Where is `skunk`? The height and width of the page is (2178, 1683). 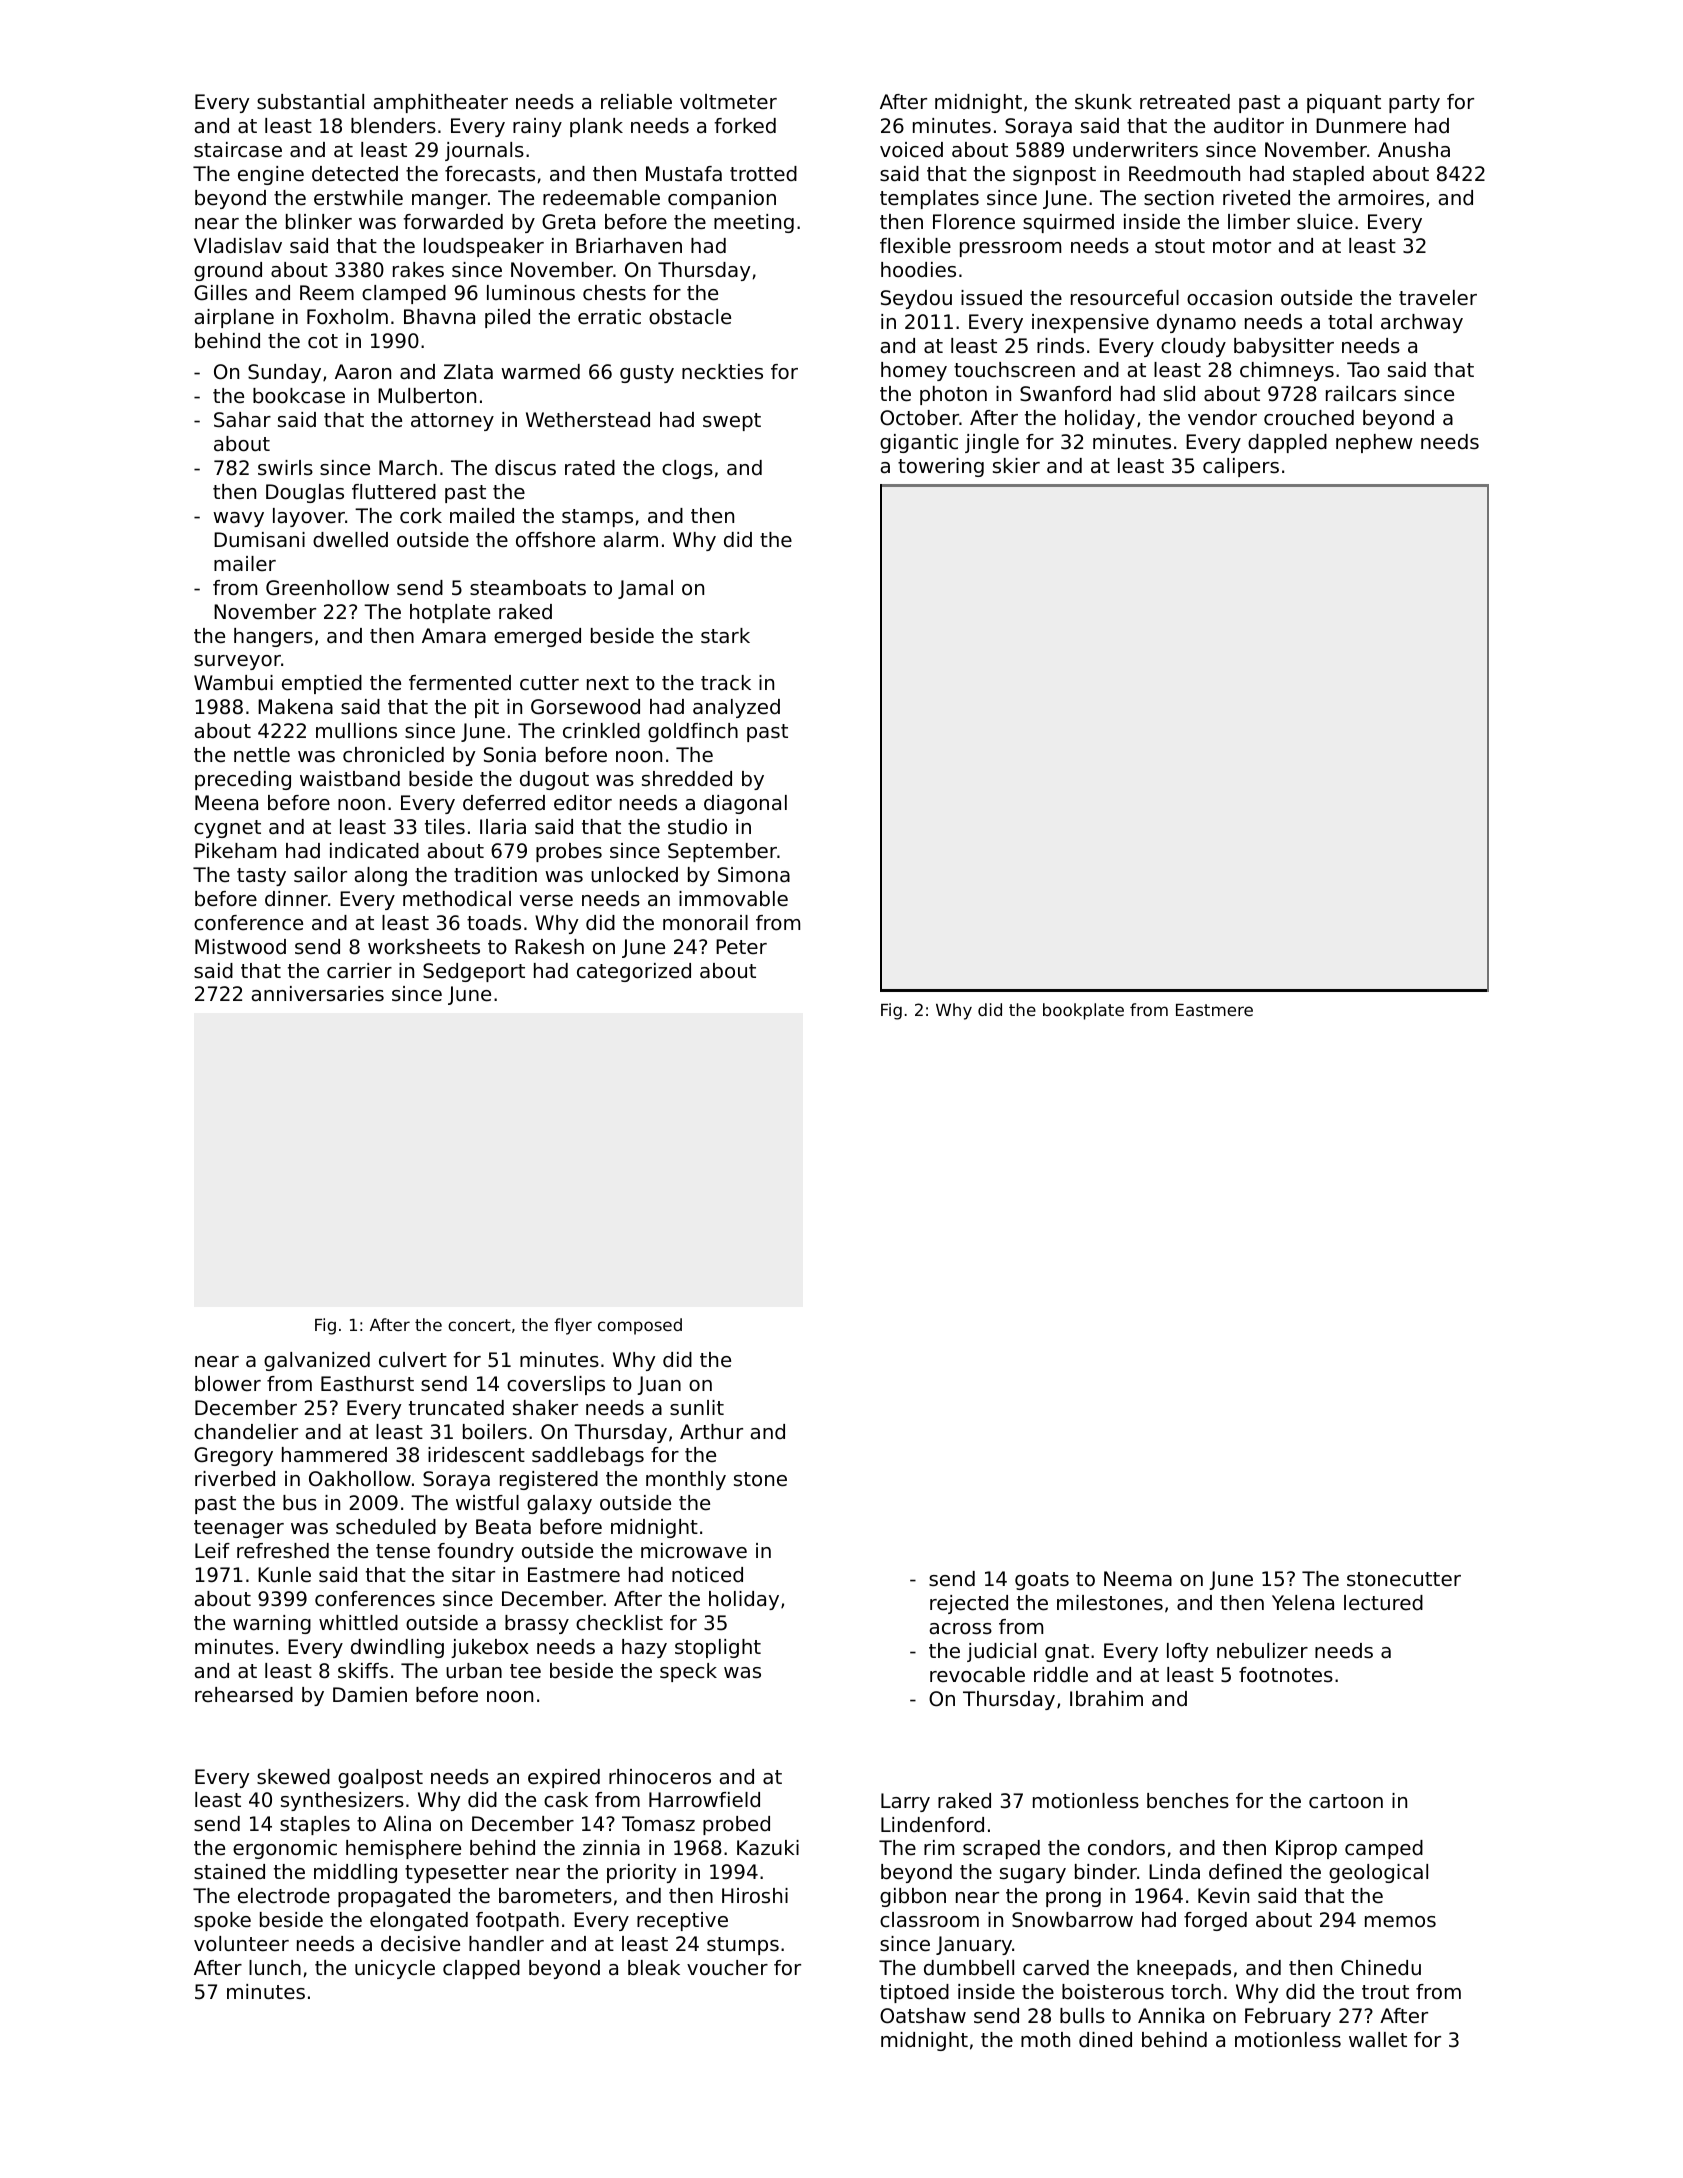 skunk is located at coordinates (1103, 102).
